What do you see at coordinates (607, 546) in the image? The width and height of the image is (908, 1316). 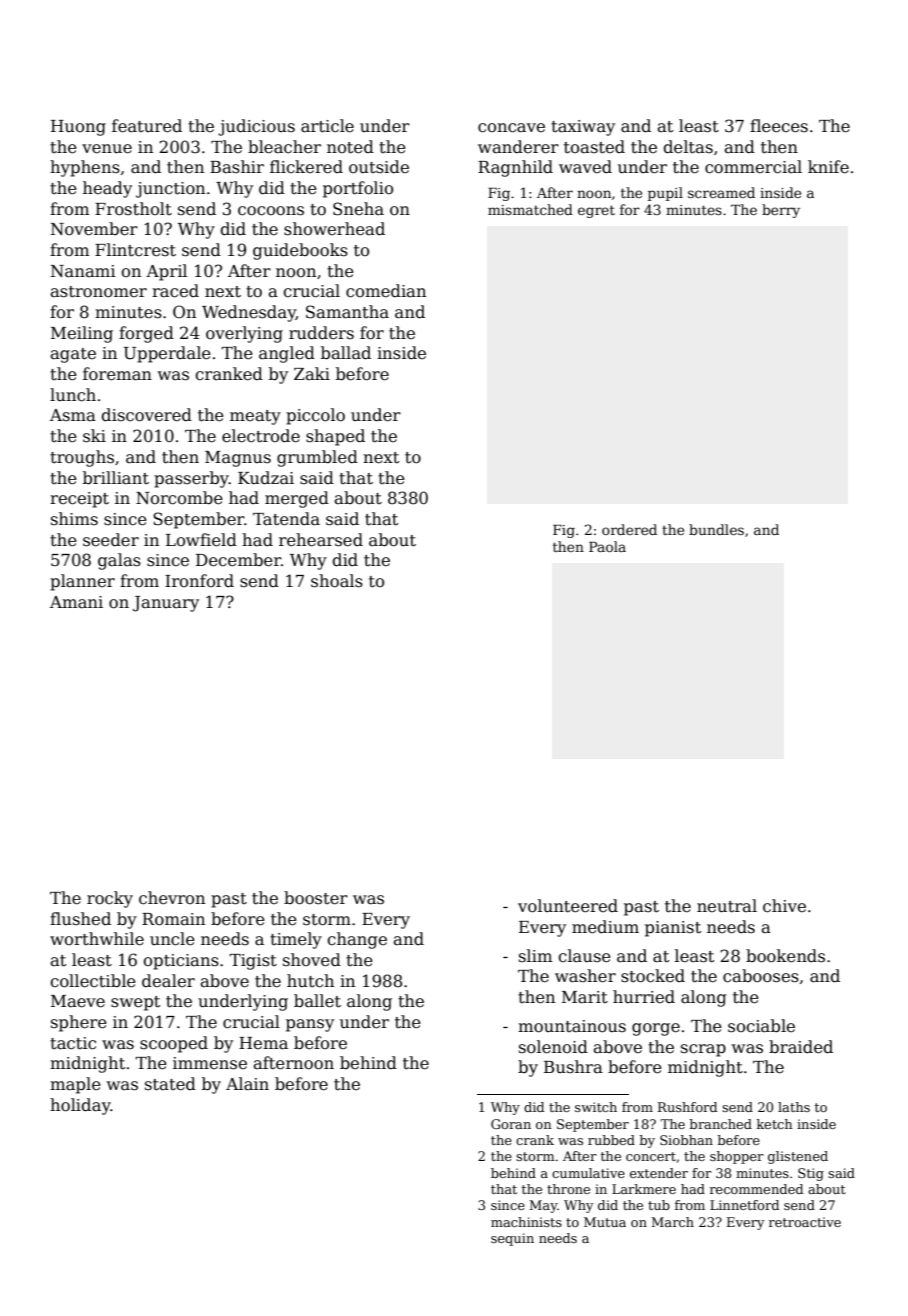 I see `Paola` at bounding box center [607, 546].
